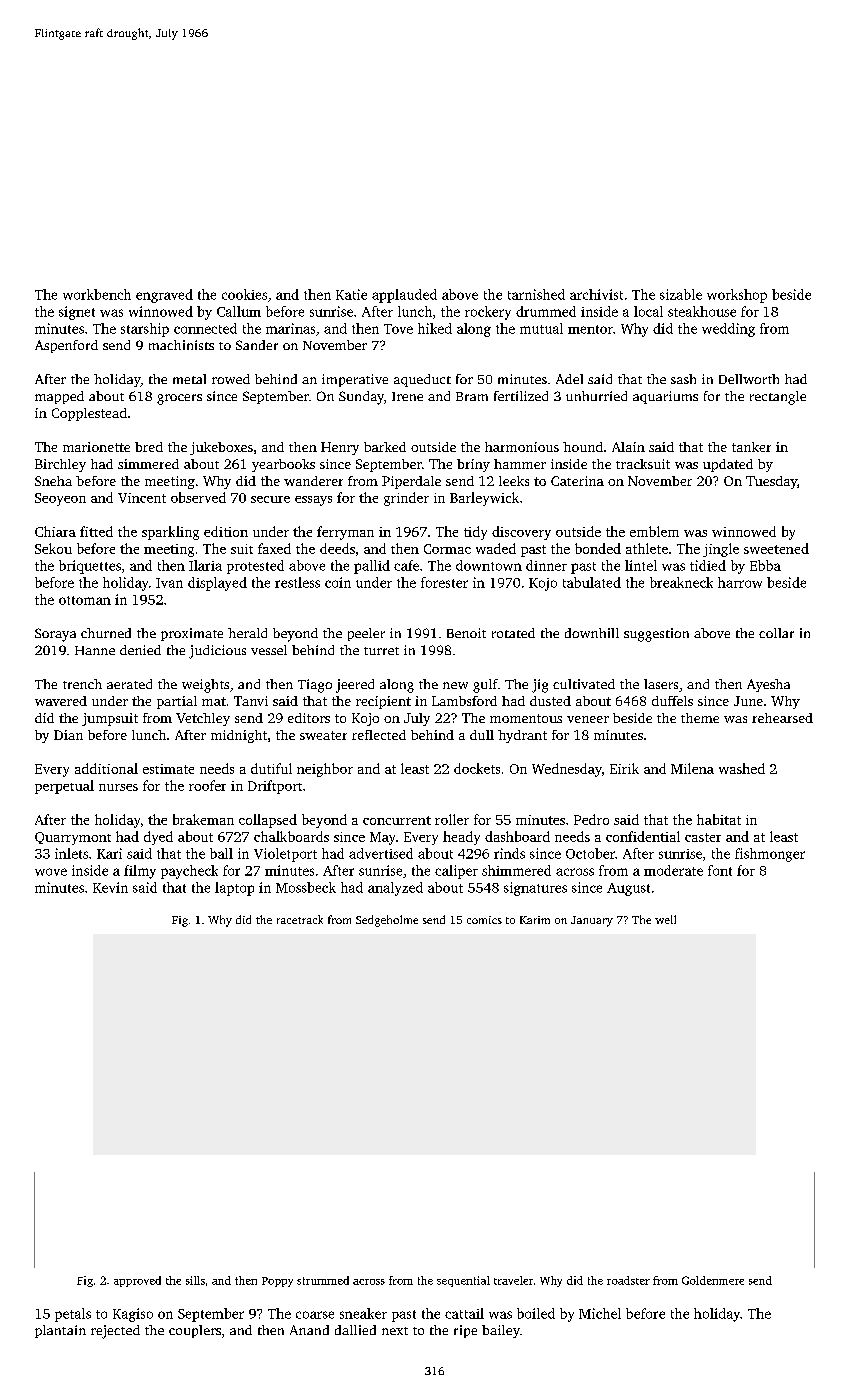 The image size is (849, 1400). What do you see at coordinates (661, 684) in the page?
I see `lasers` at bounding box center [661, 684].
